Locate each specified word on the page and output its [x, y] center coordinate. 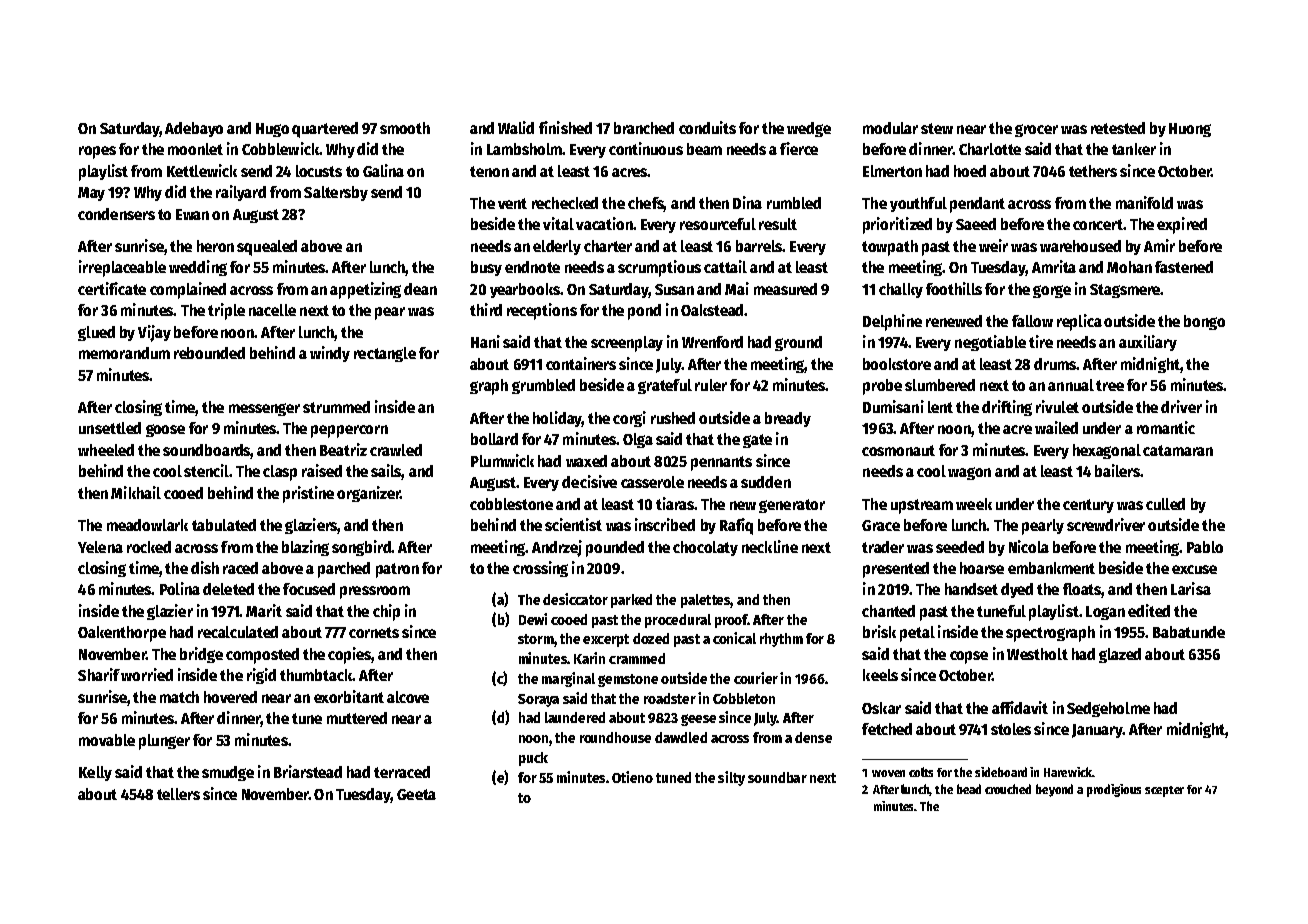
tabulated [224, 525]
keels [880, 675]
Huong [1190, 130]
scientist [573, 524]
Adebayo [194, 129]
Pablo [1205, 547]
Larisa [1191, 588]
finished [565, 127]
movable [107, 740]
